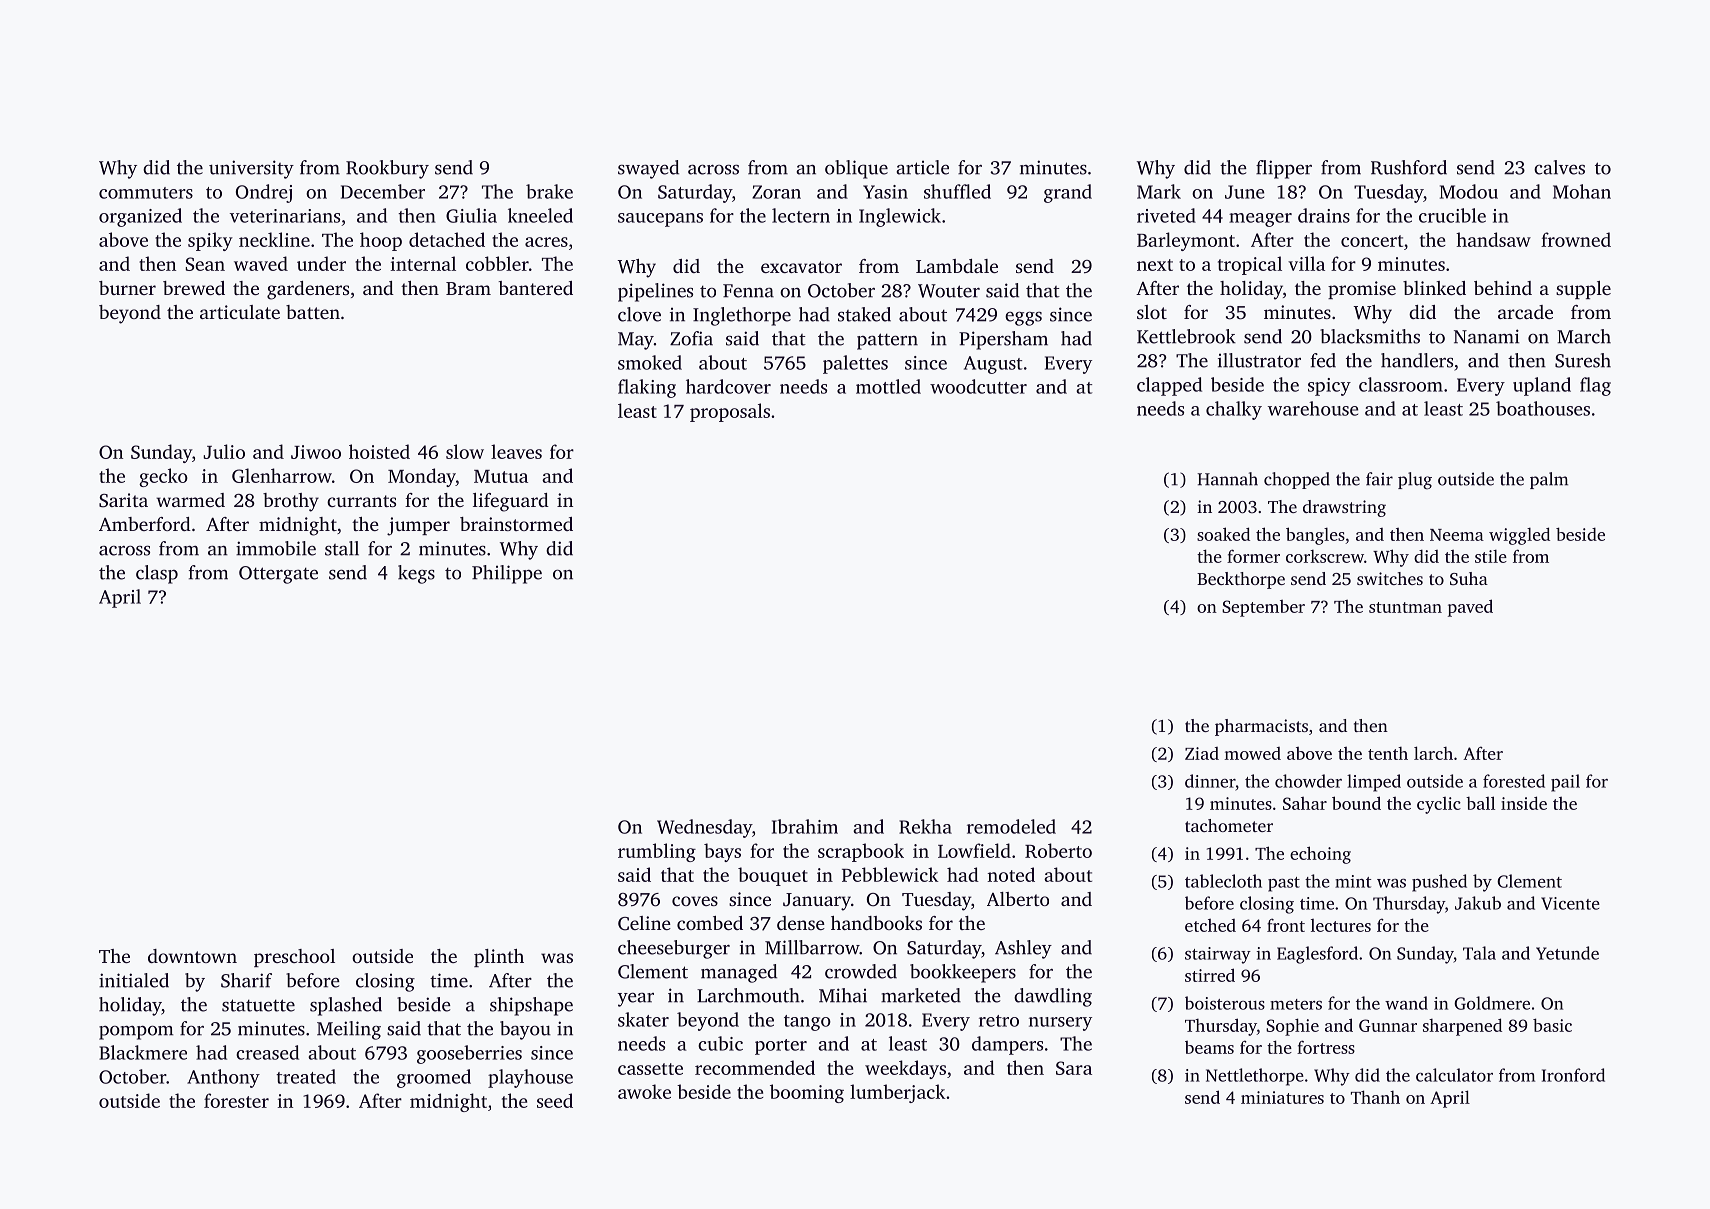 The image size is (1710, 1209). What do you see at coordinates (1202, 753) in the document?
I see `Ziad` at bounding box center [1202, 753].
